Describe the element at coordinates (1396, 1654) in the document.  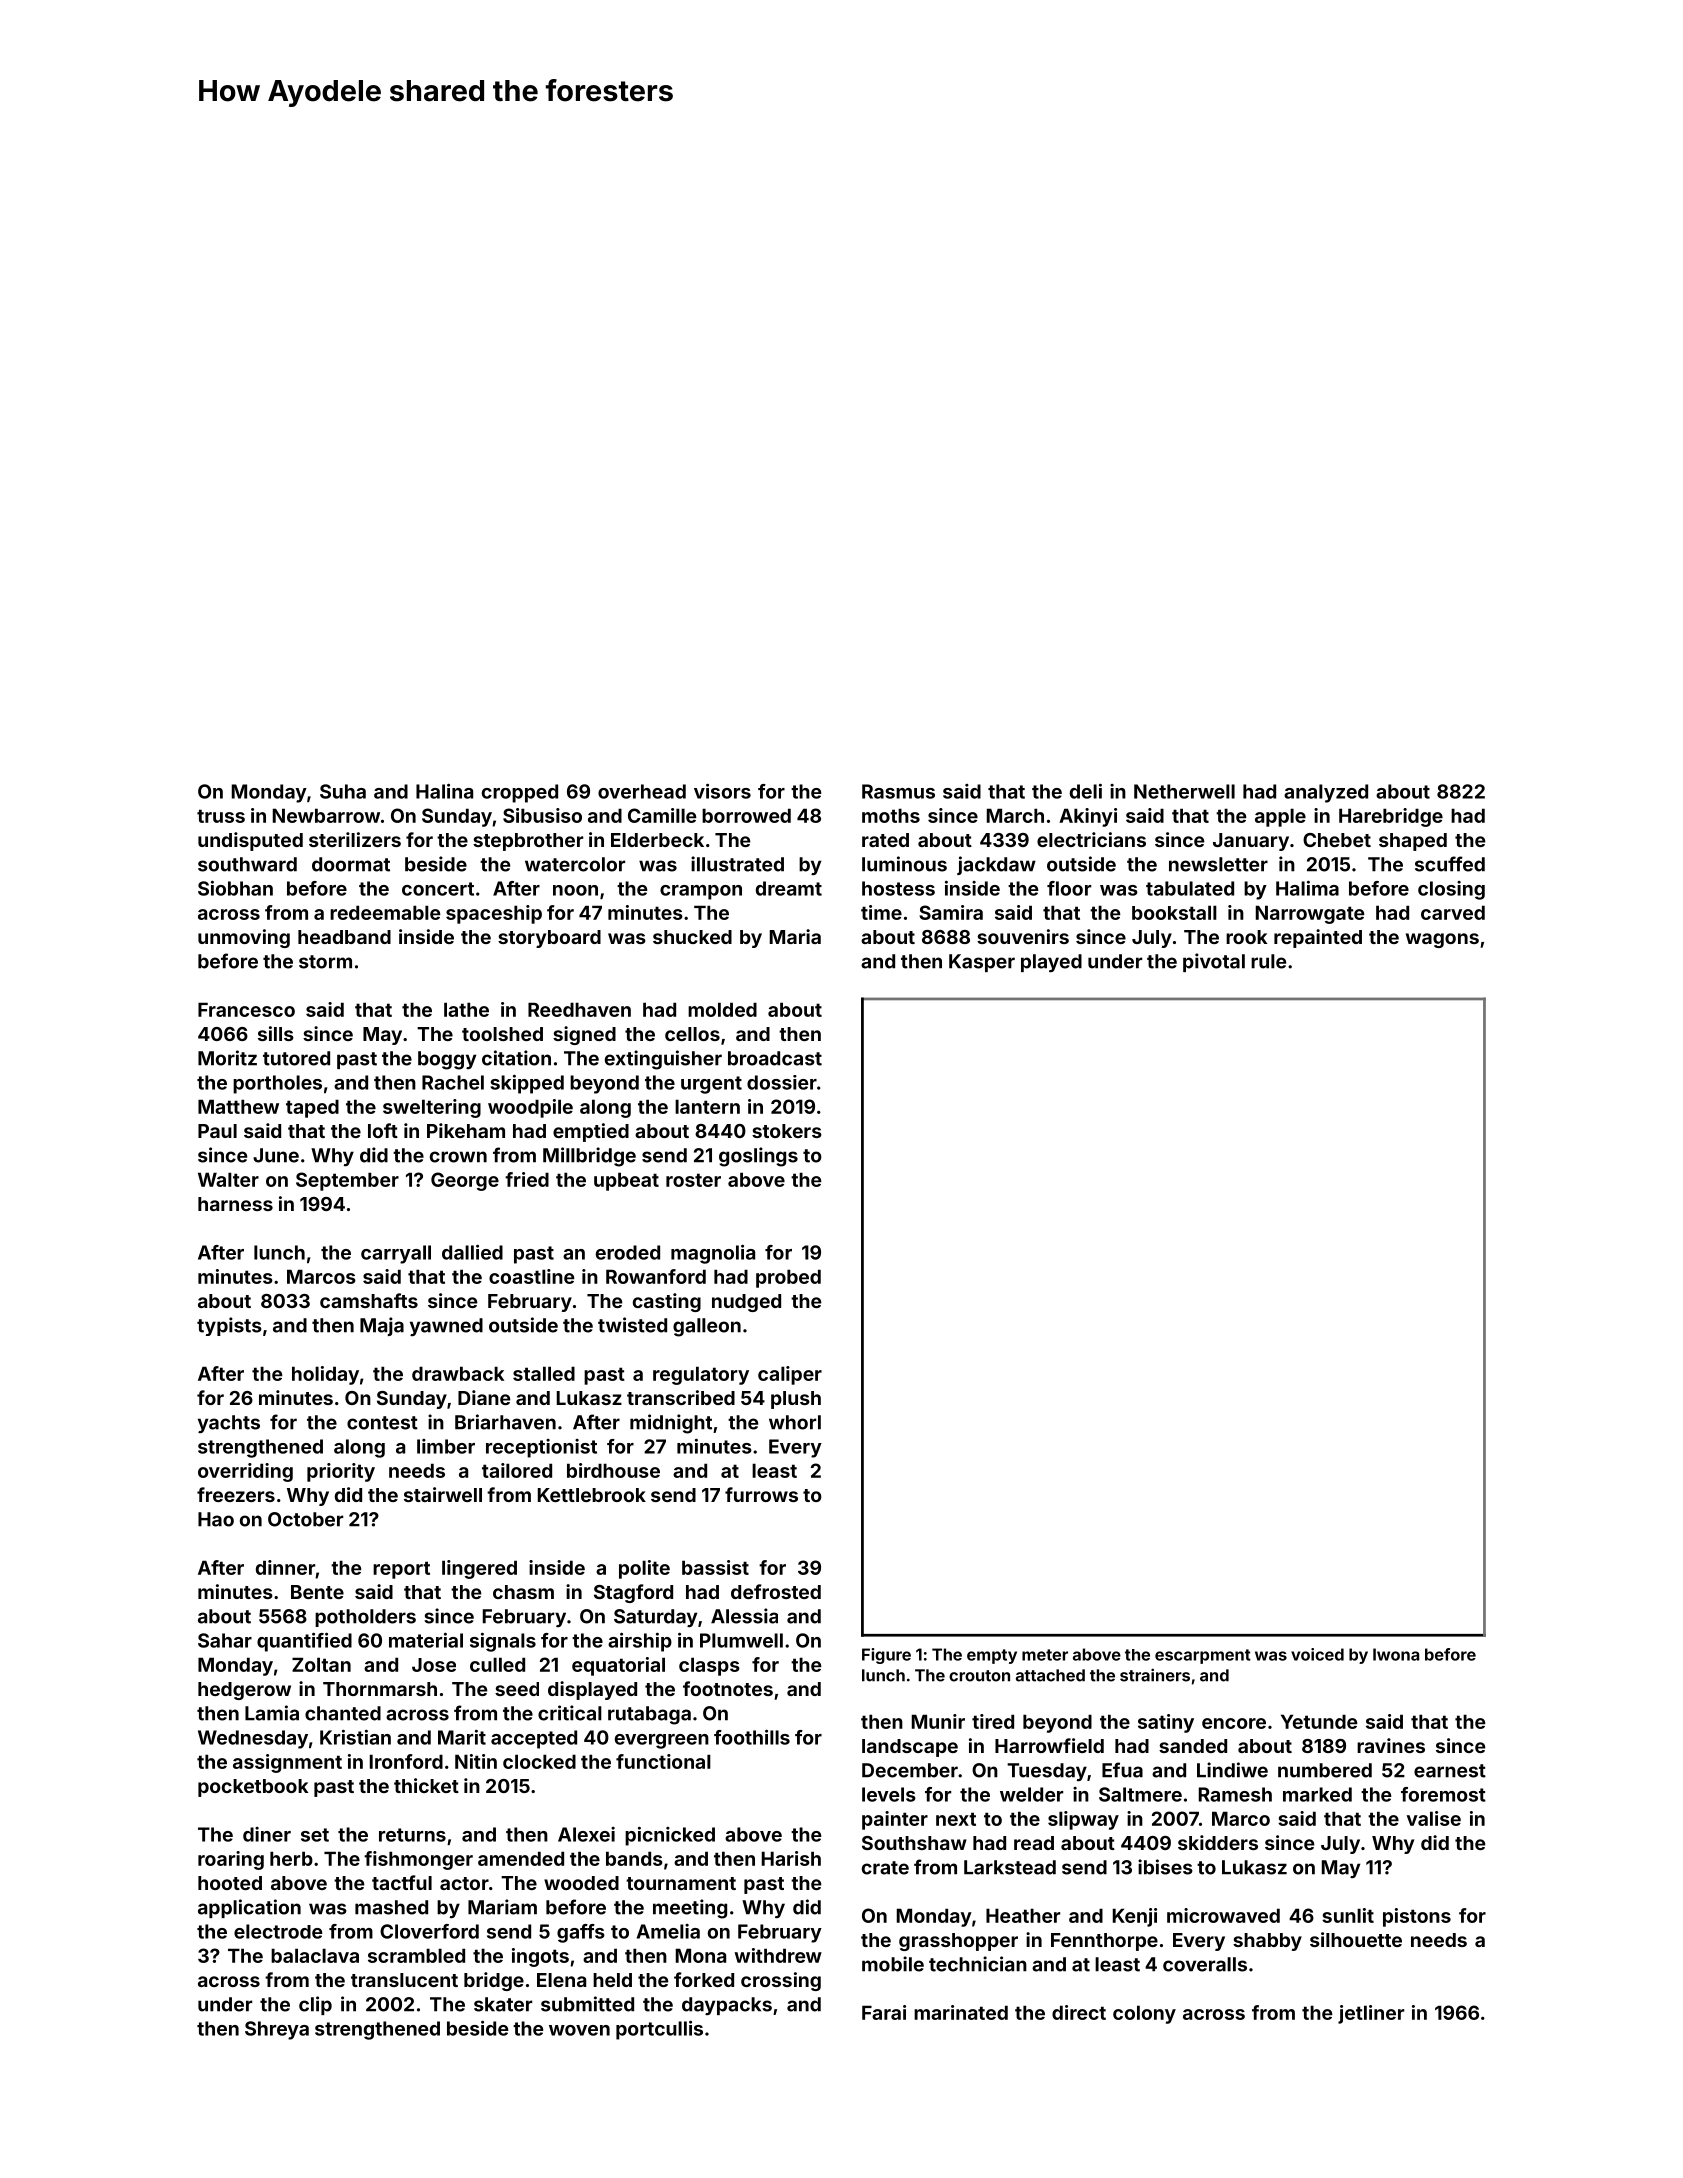
I see `Iwona` at that location.
